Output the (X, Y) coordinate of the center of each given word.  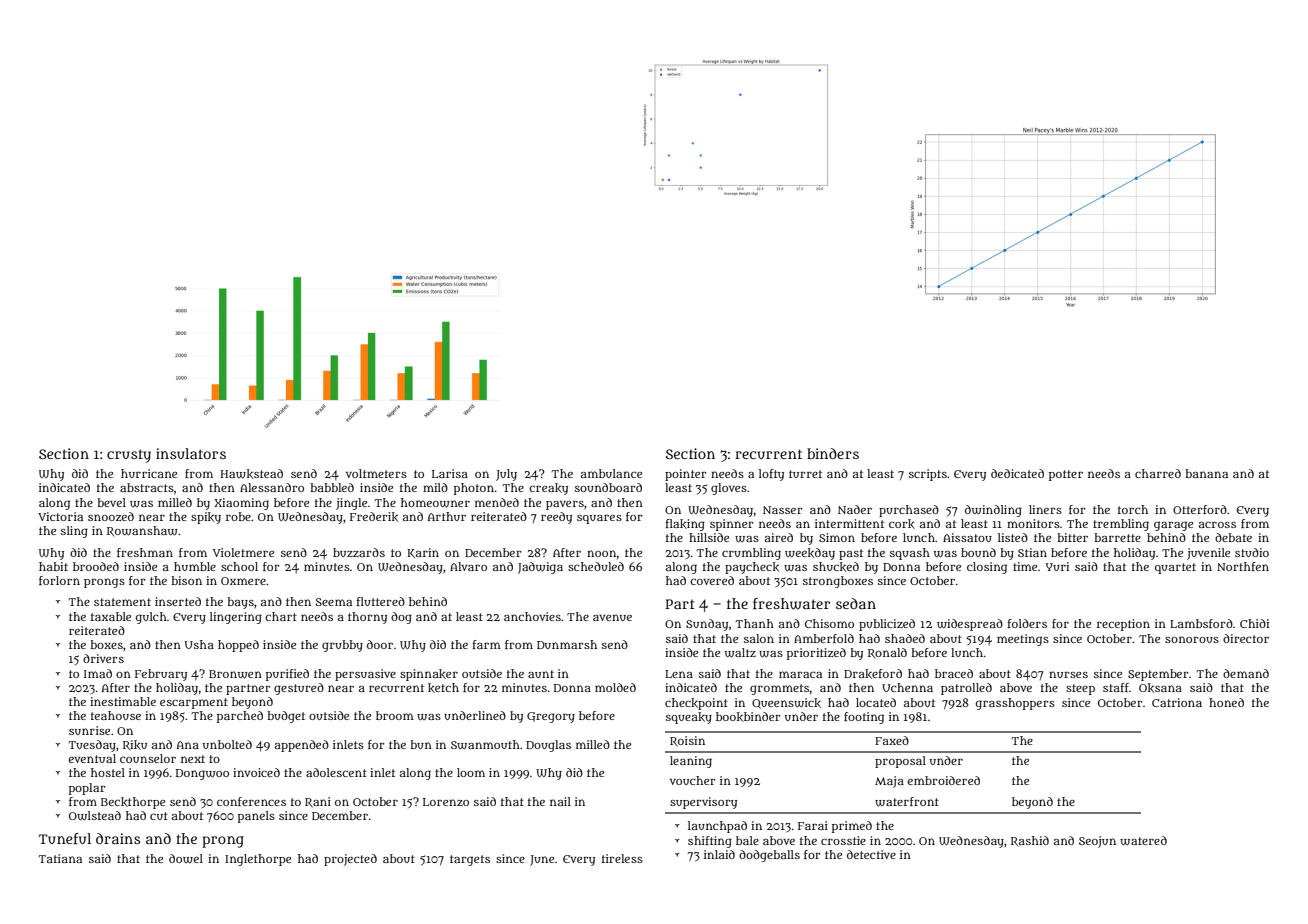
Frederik (374, 517)
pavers (565, 505)
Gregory (551, 717)
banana (1206, 473)
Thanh (754, 623)
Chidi (1254, 623)
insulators (191, 453)
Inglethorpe (258, 860)
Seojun (1097, 842)
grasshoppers (1015, 704)
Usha (199, 644)
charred (1158, 473)
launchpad (717, 827)
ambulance (611, 473)
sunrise (89, 730)
